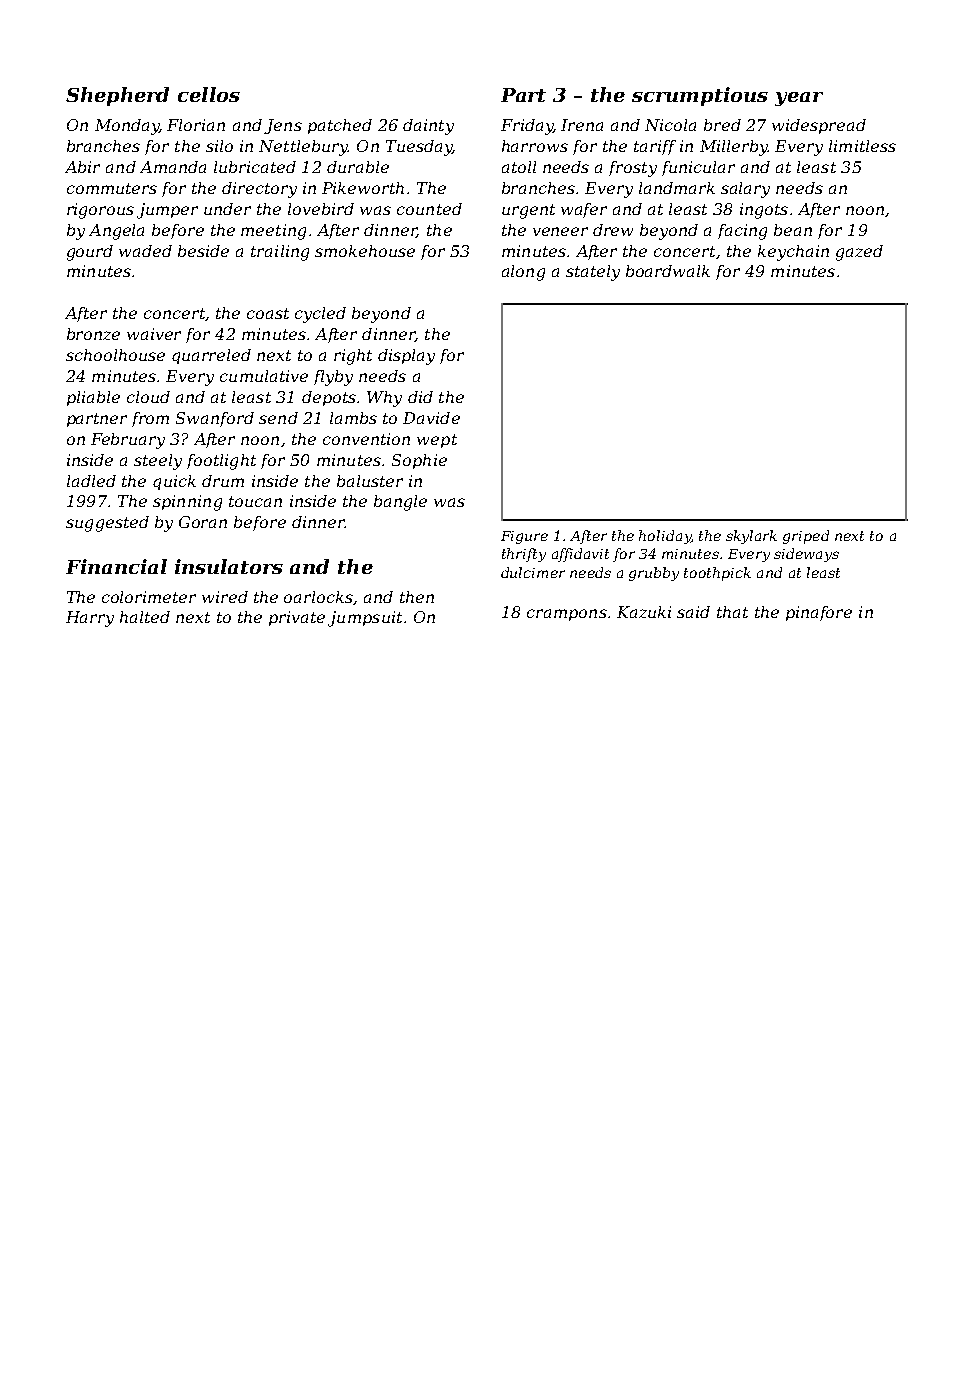  What do you see at coordinates (654, 574) in the page?
I see `grubby` at bounding box center [654, 574].
